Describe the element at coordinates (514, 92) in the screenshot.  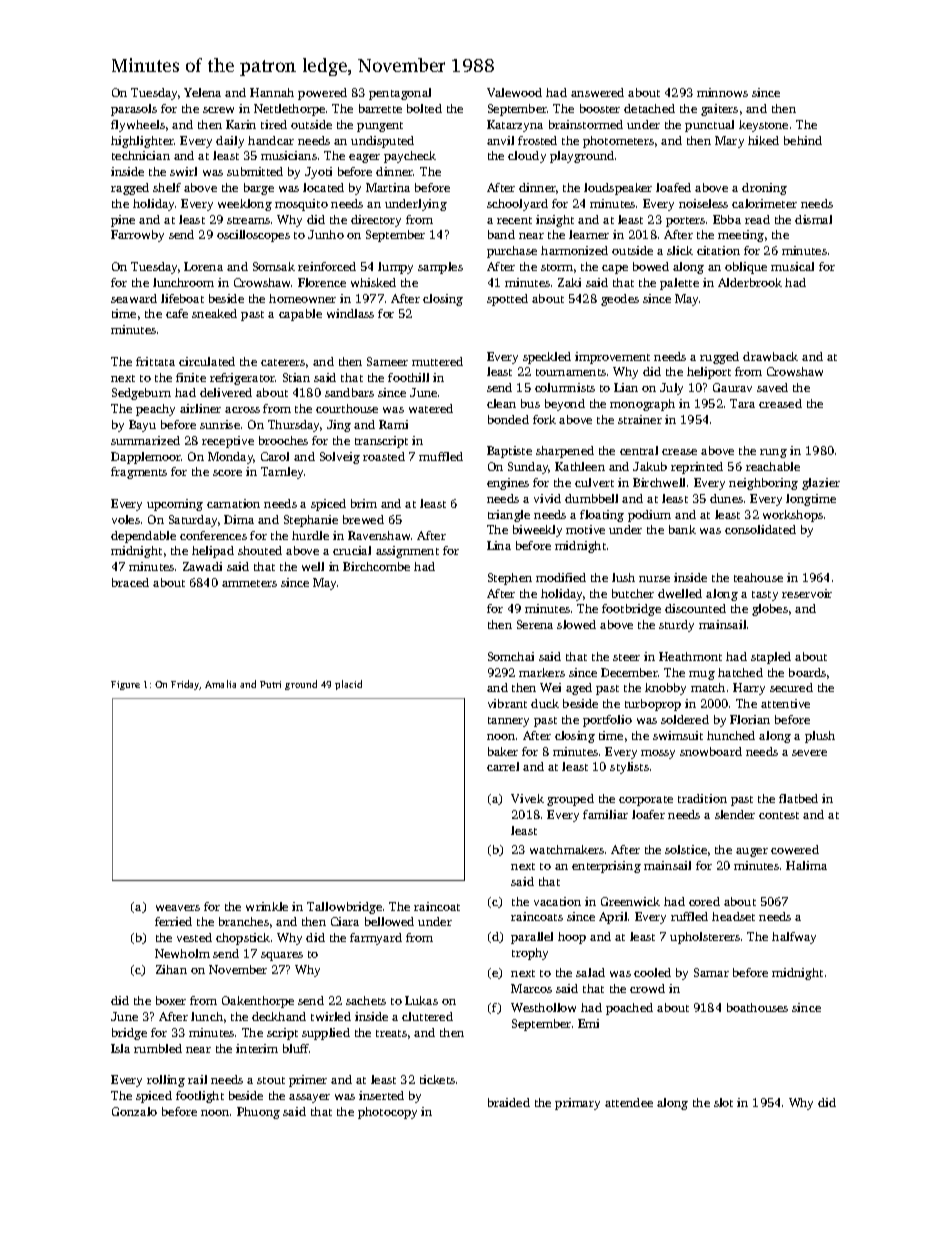
I see `Valewood` at that location.
